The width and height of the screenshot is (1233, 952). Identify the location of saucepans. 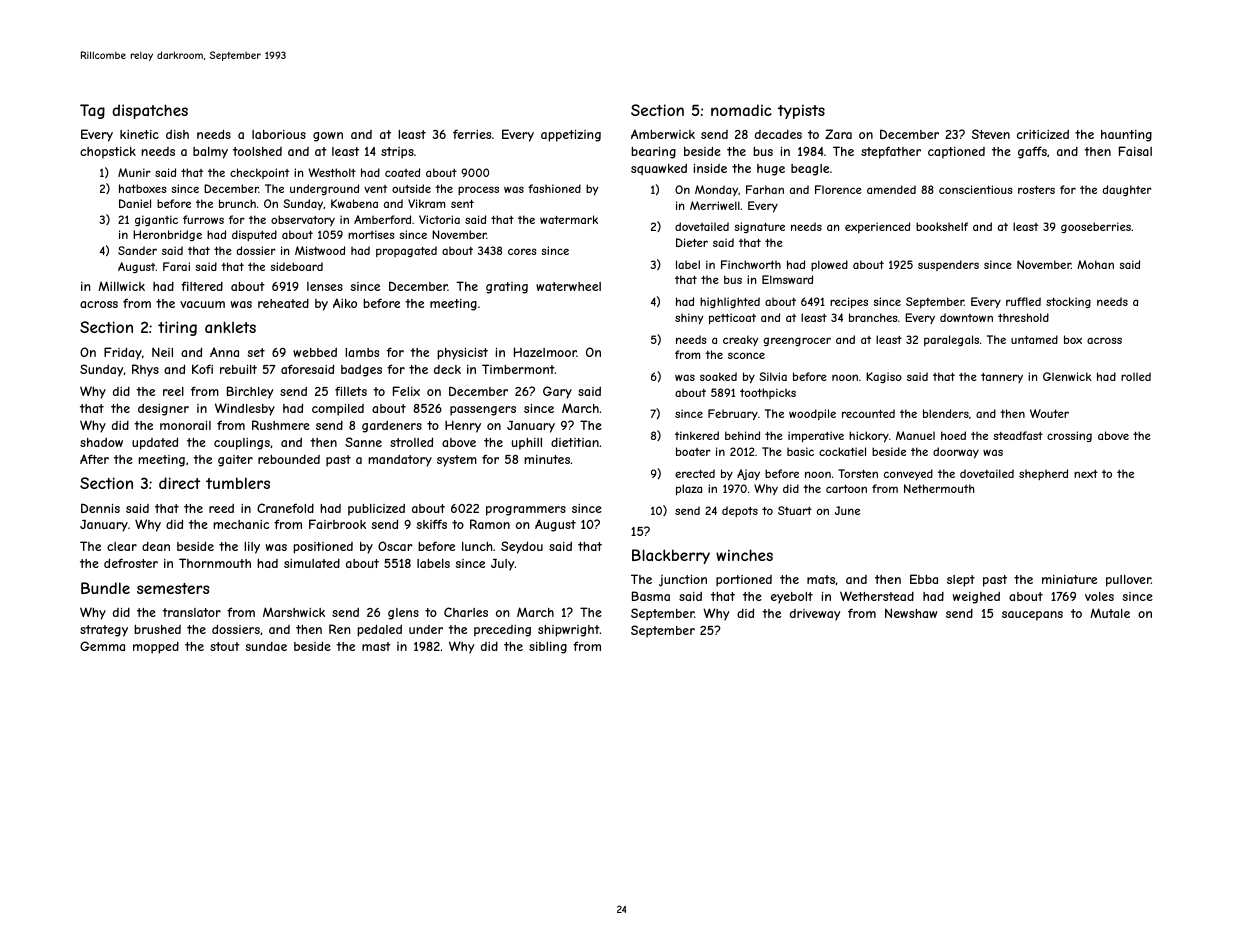
(1032, 616).
